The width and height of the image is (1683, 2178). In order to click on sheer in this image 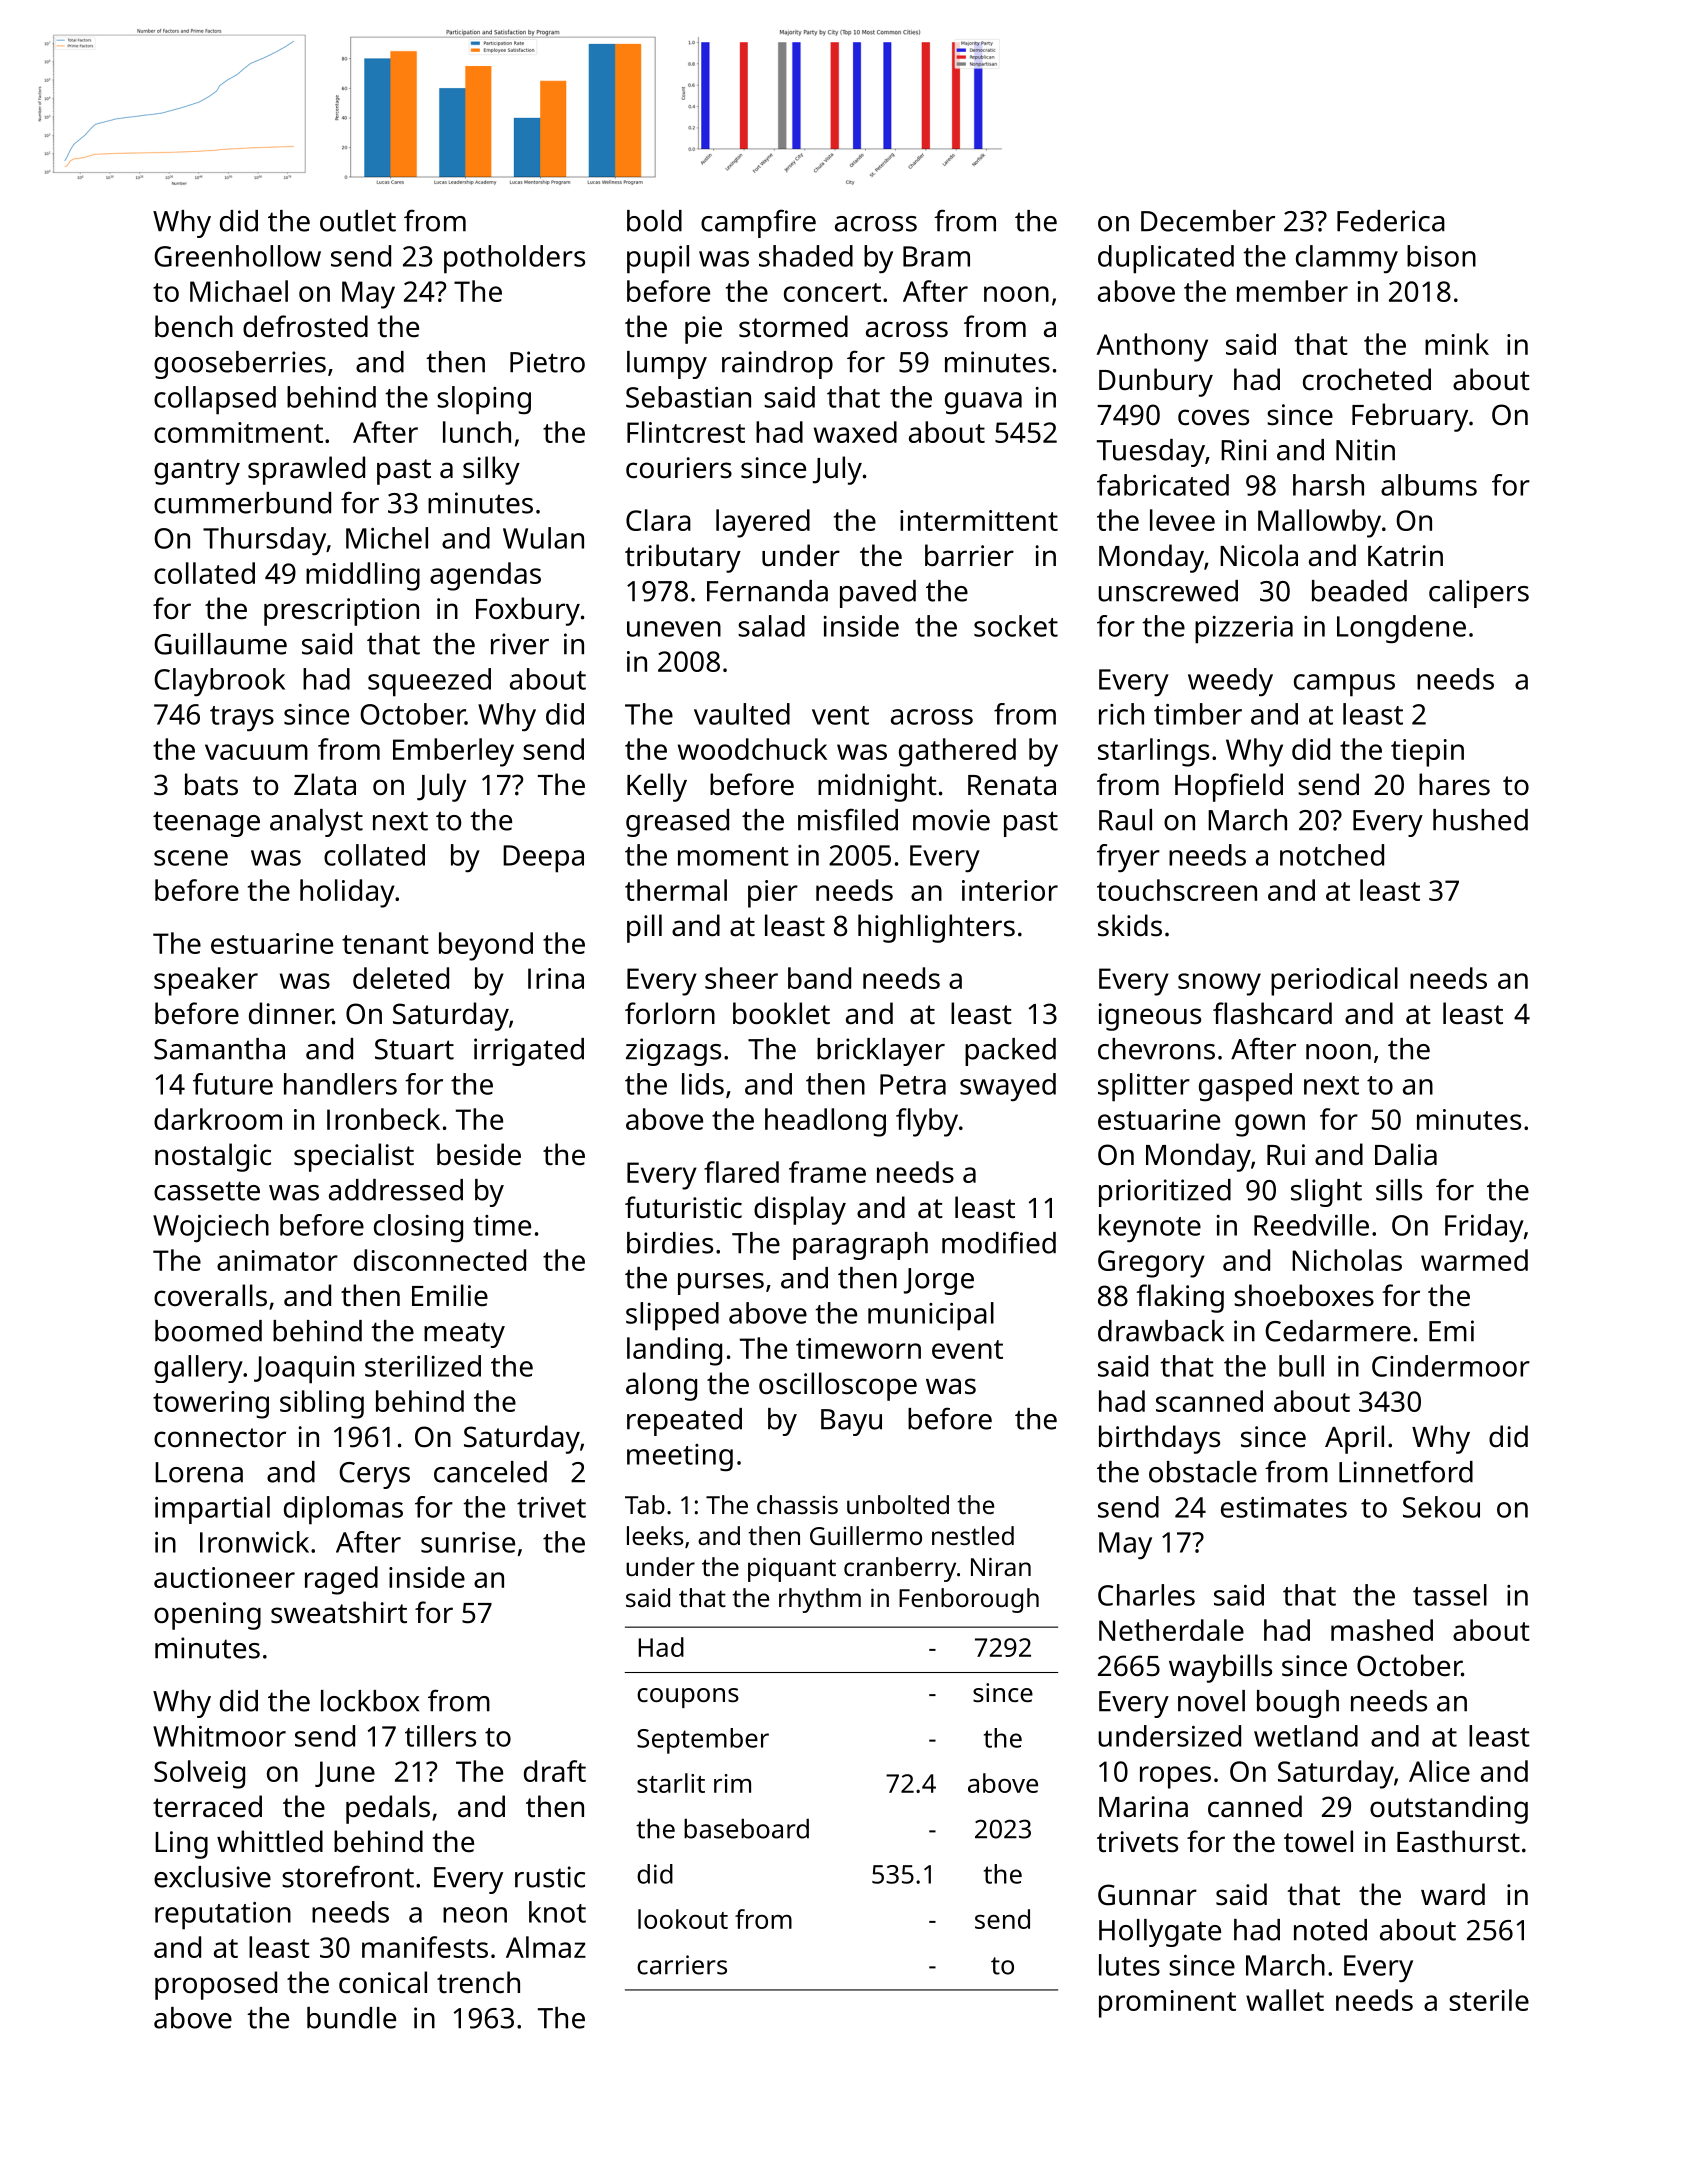, I will do `click(741, 978)`.
